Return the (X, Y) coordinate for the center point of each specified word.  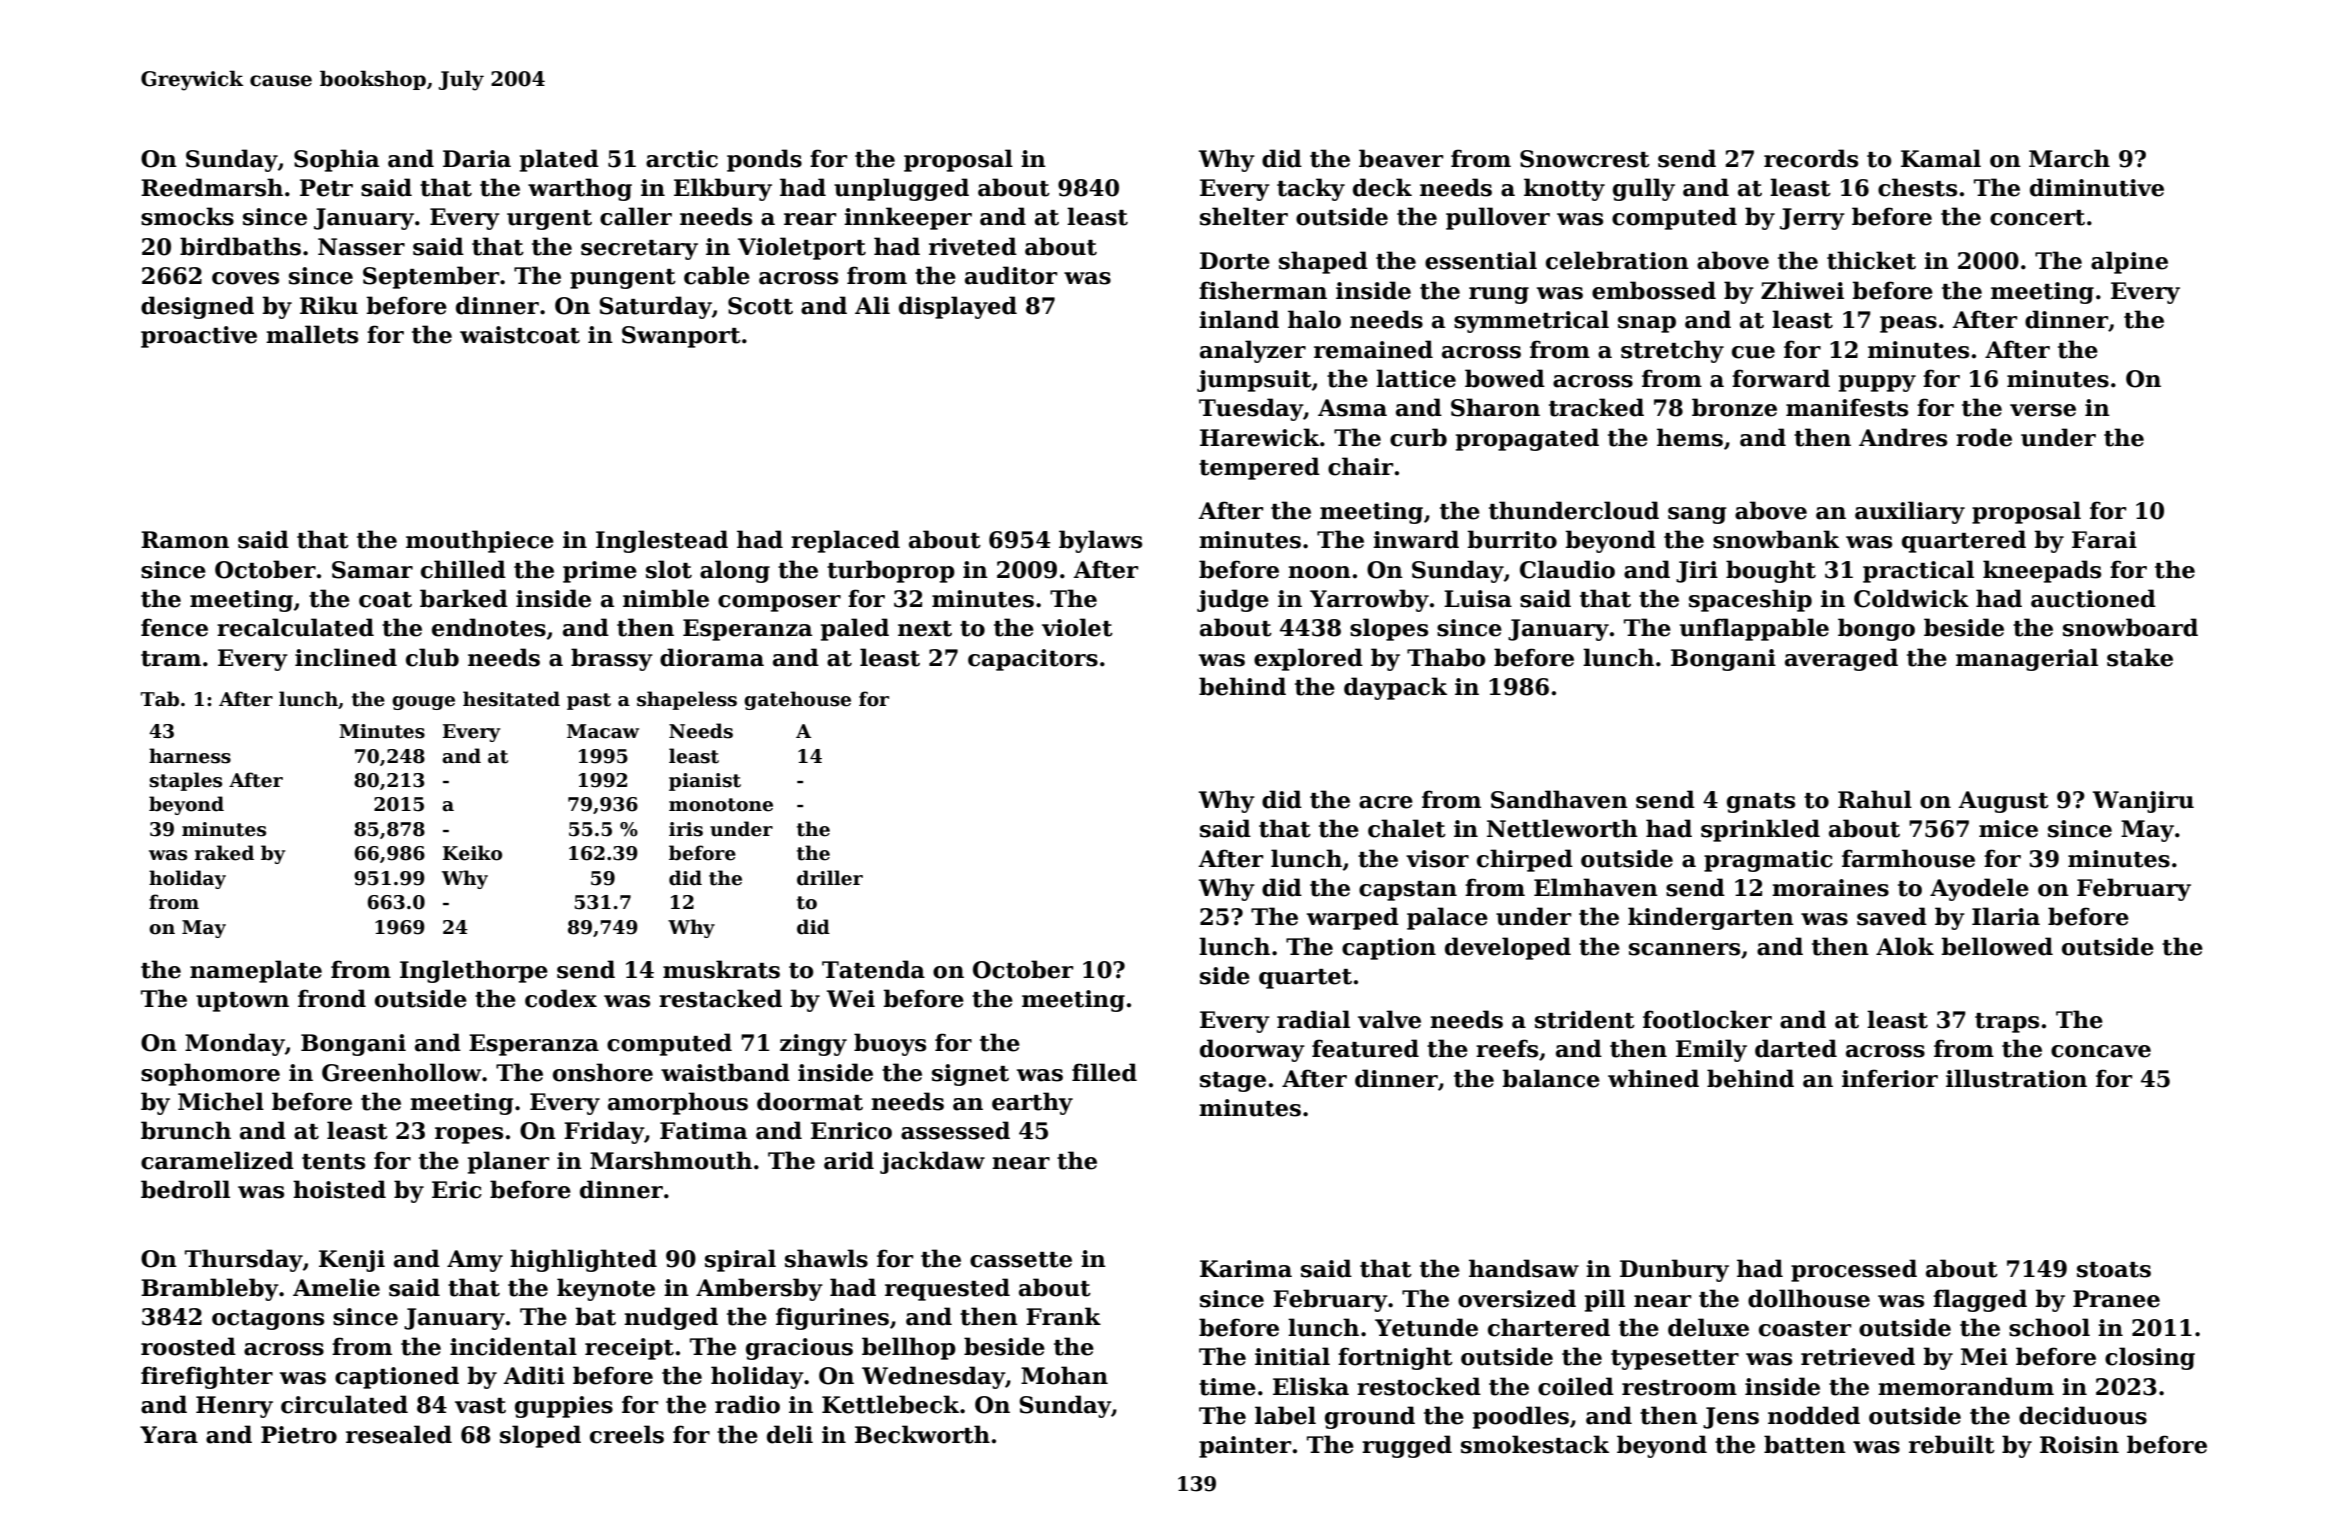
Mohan (1064, 1375)
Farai (2104, 540)
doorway (1252, 1050)
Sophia (336, 160)
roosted (188, 1346)
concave (2101, 1051)
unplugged (901, 189)
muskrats (721, 969)
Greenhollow (401, 1072)
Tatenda (873, 969)
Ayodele (1979, 889)
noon (1319, 572)
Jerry (1812, 219)
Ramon (185, 540)
